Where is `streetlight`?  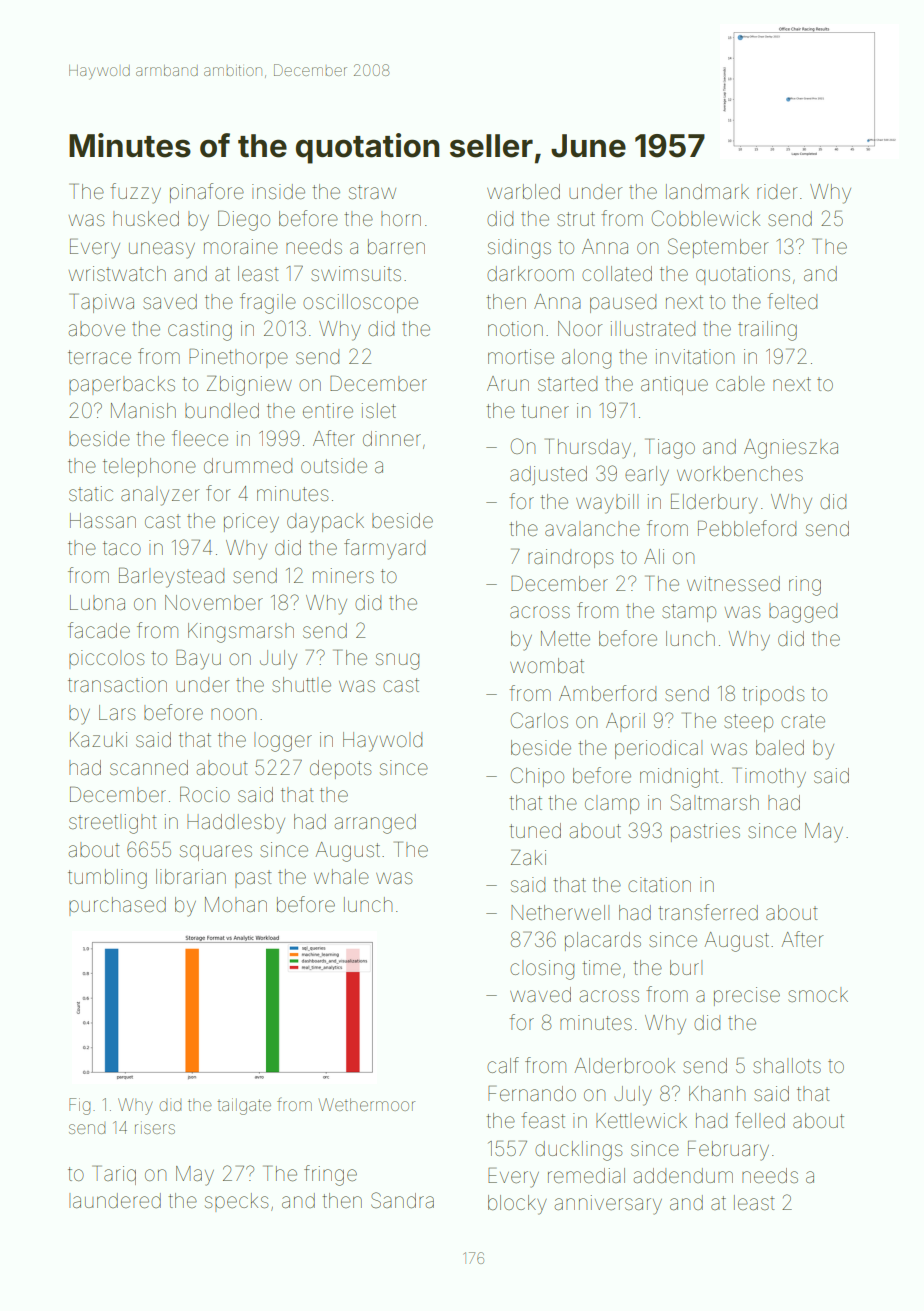 streetlight is located at coordinates (113, 824).
